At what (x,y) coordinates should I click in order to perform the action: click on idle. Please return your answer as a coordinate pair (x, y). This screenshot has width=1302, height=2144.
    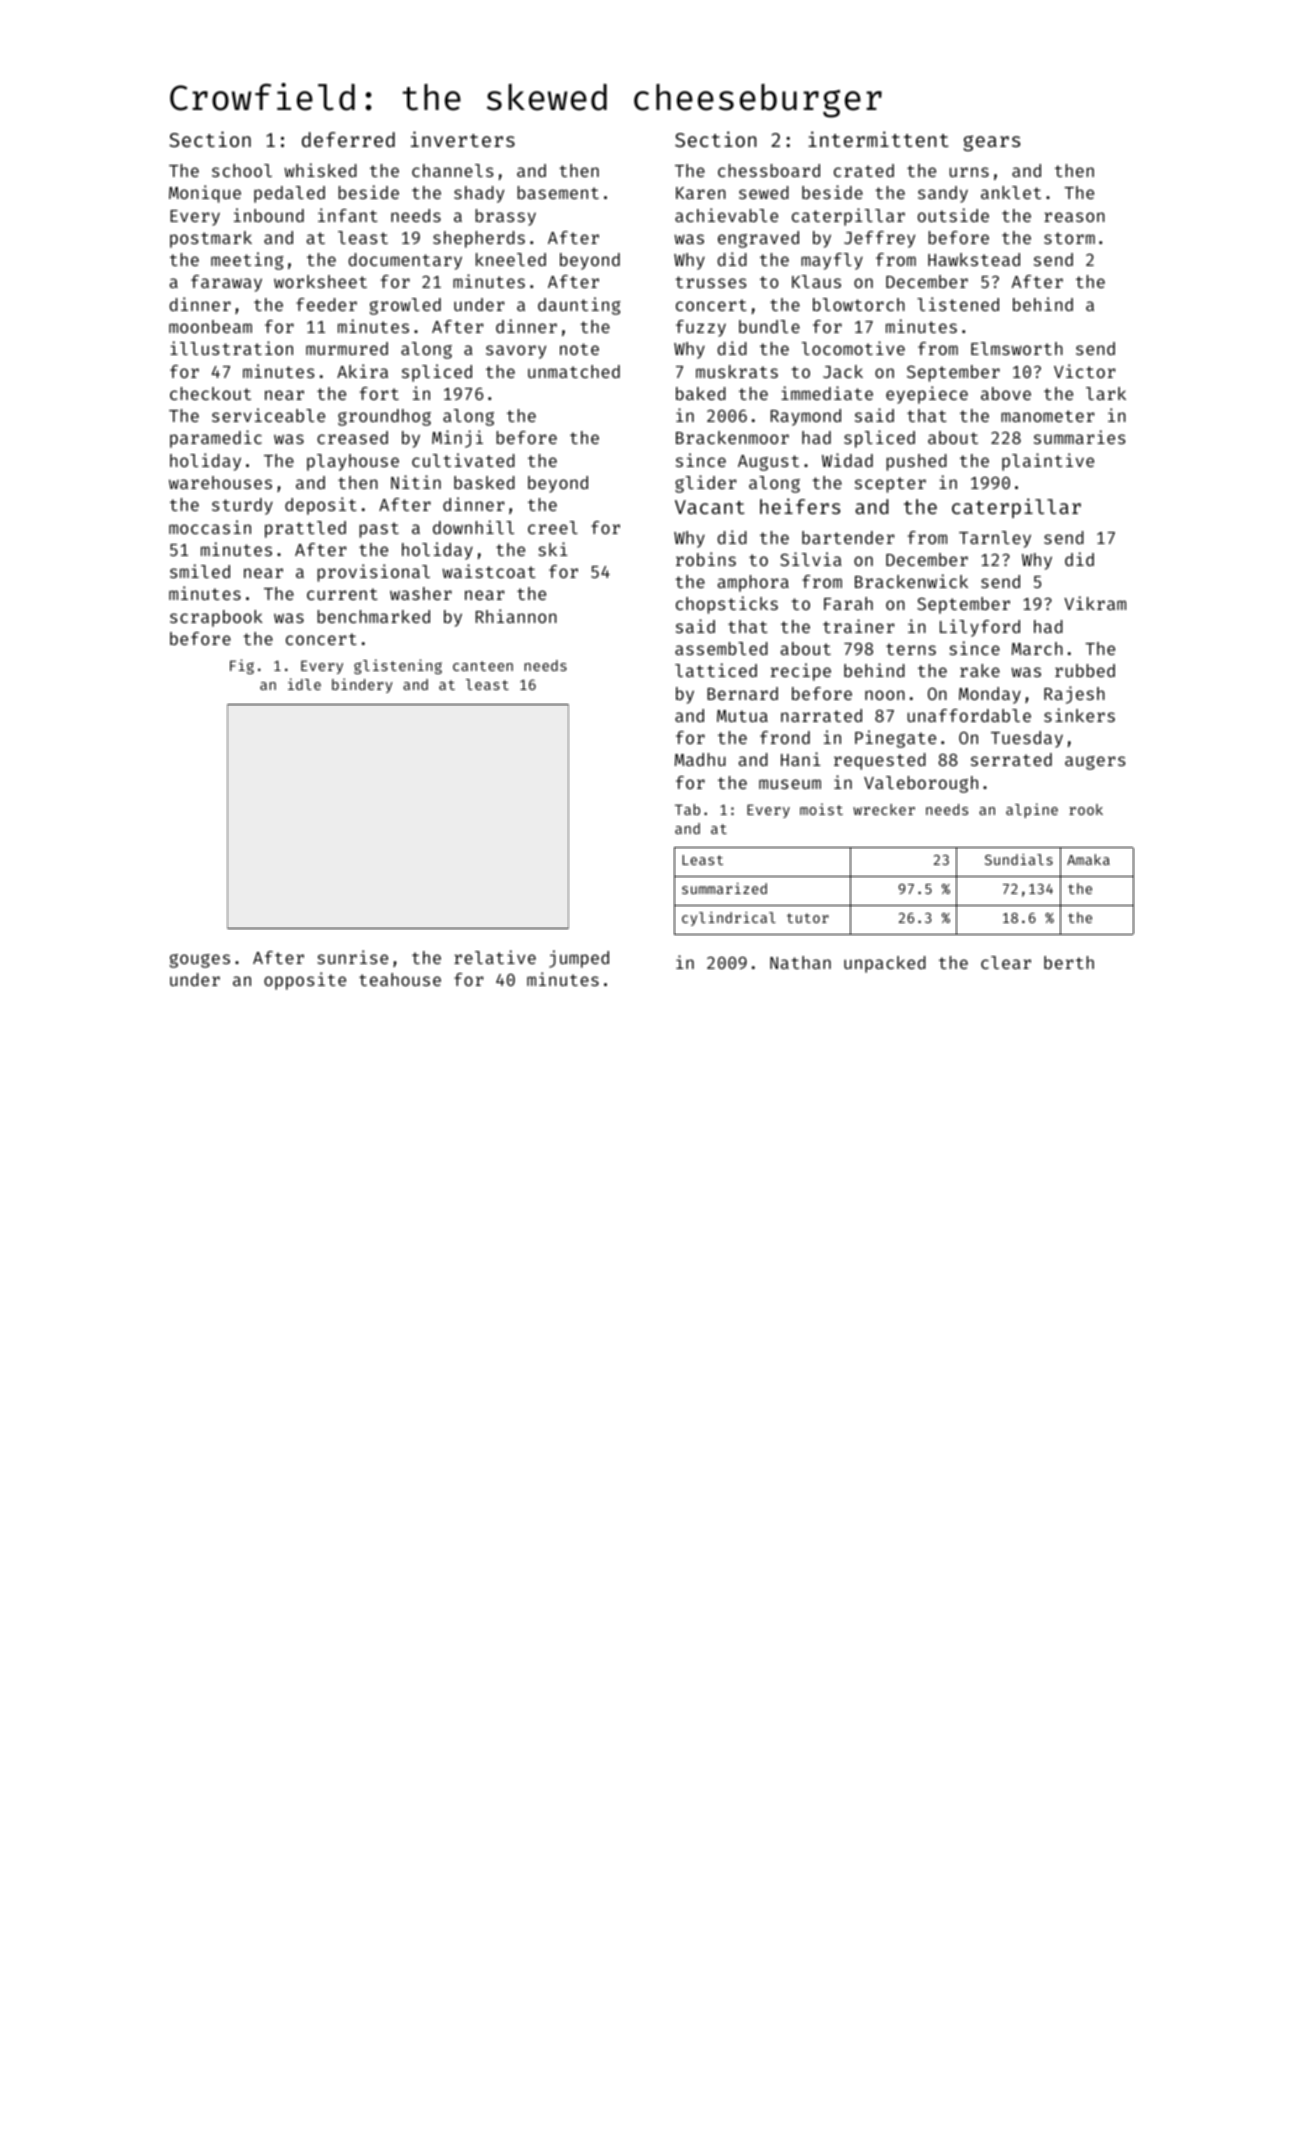
    Looking at the image, I should click on (304, 684).
